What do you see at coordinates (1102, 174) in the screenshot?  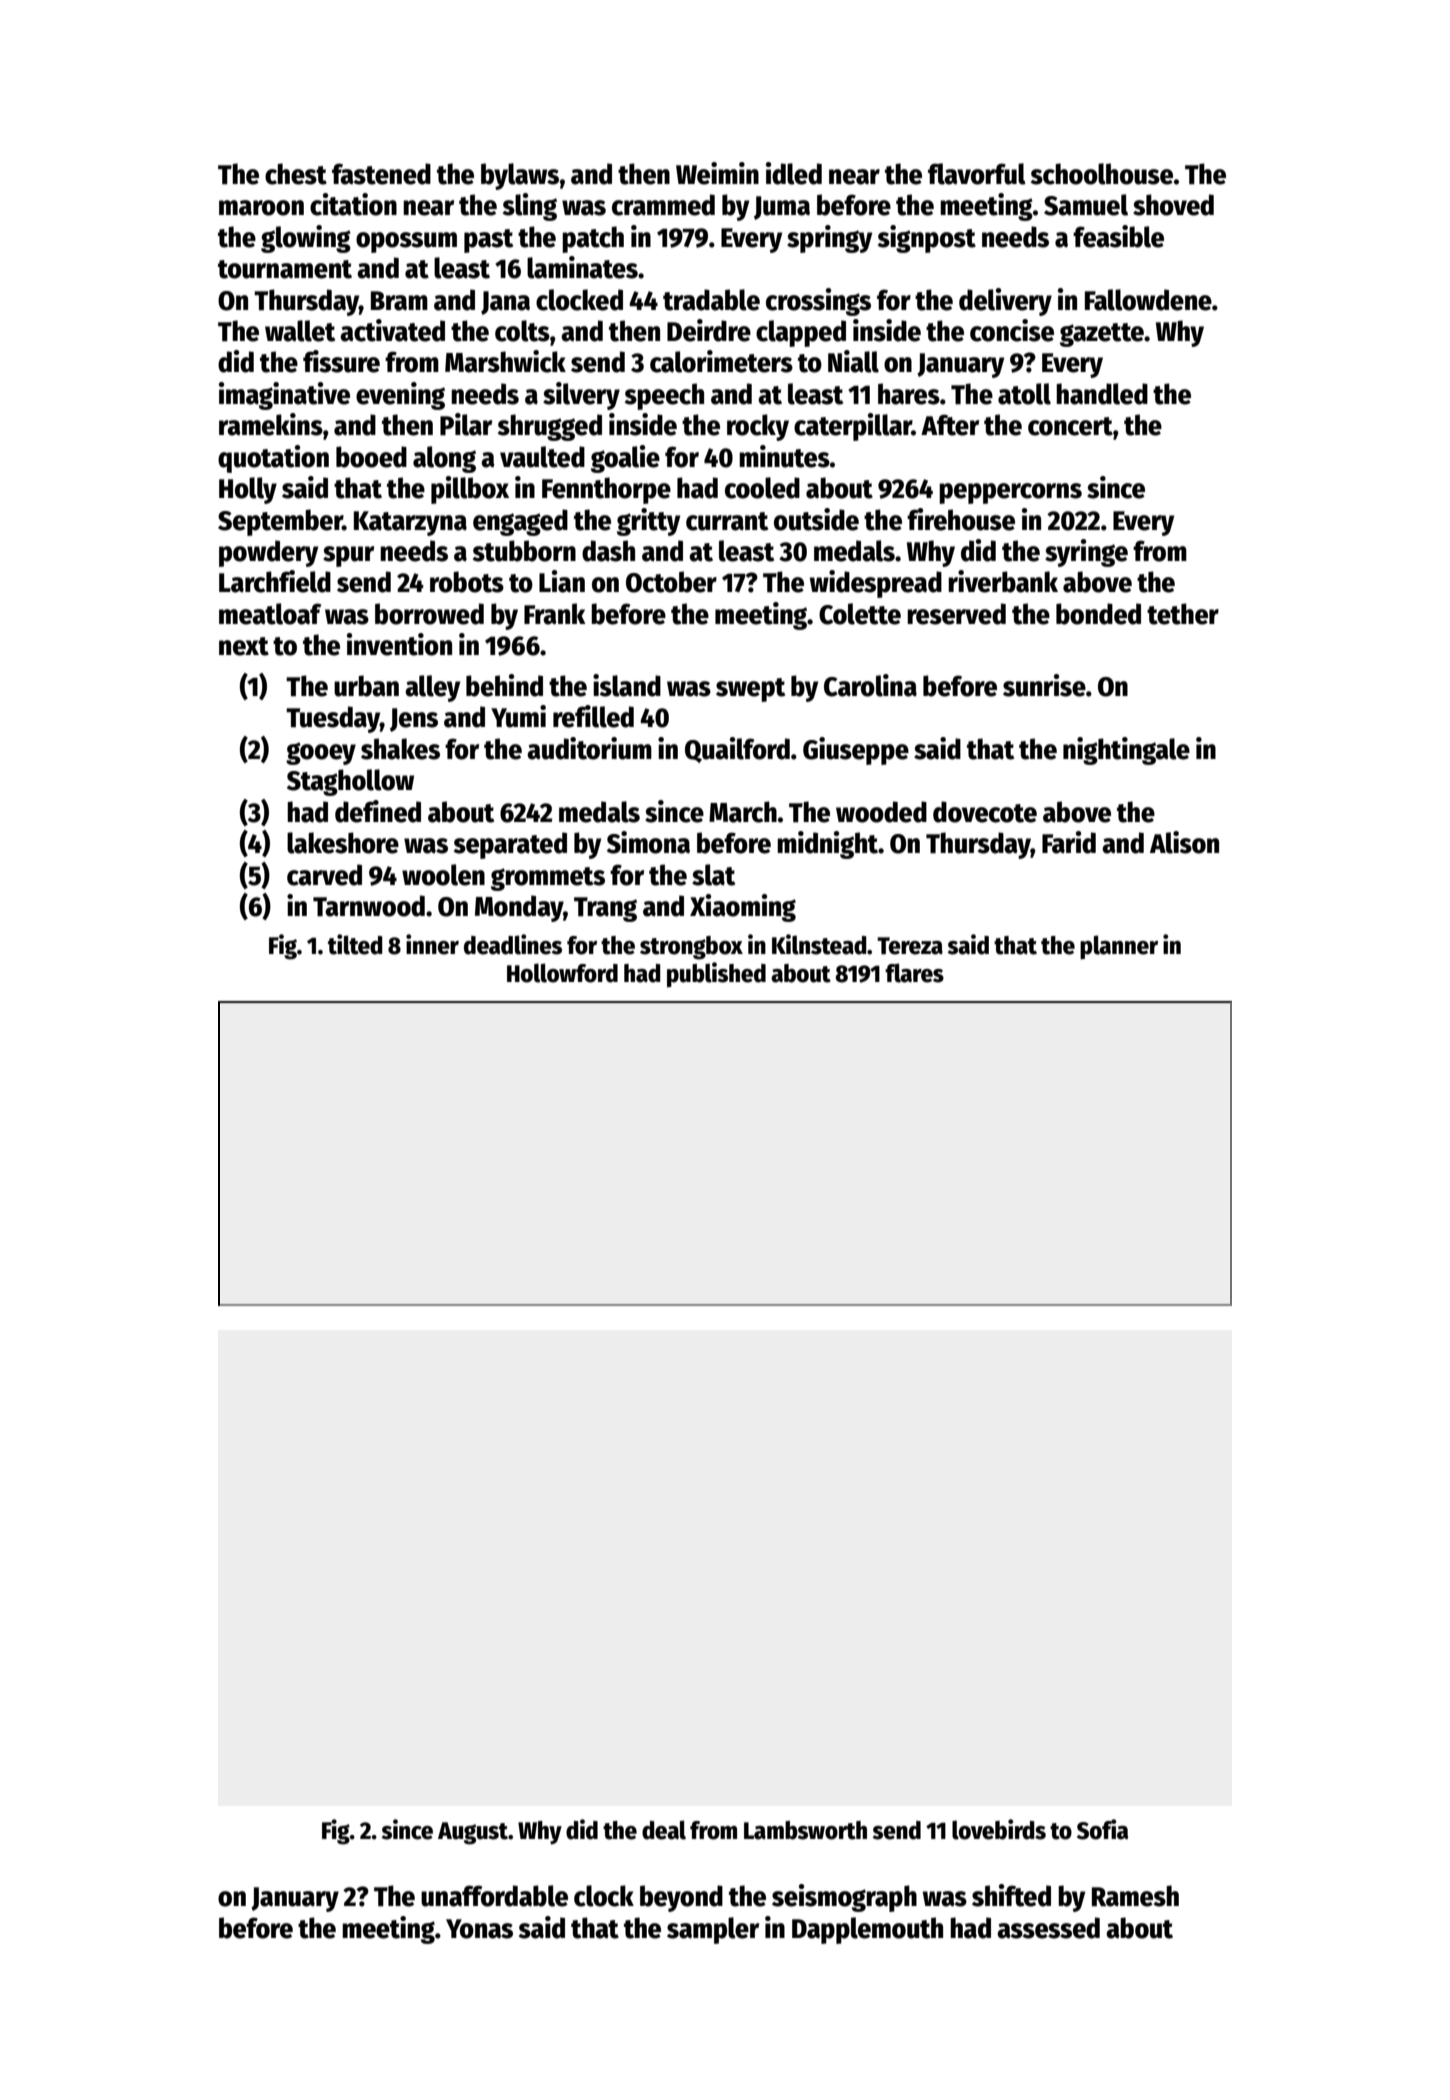 I see `schoolhouse` at bounding box center [1102, 174].
